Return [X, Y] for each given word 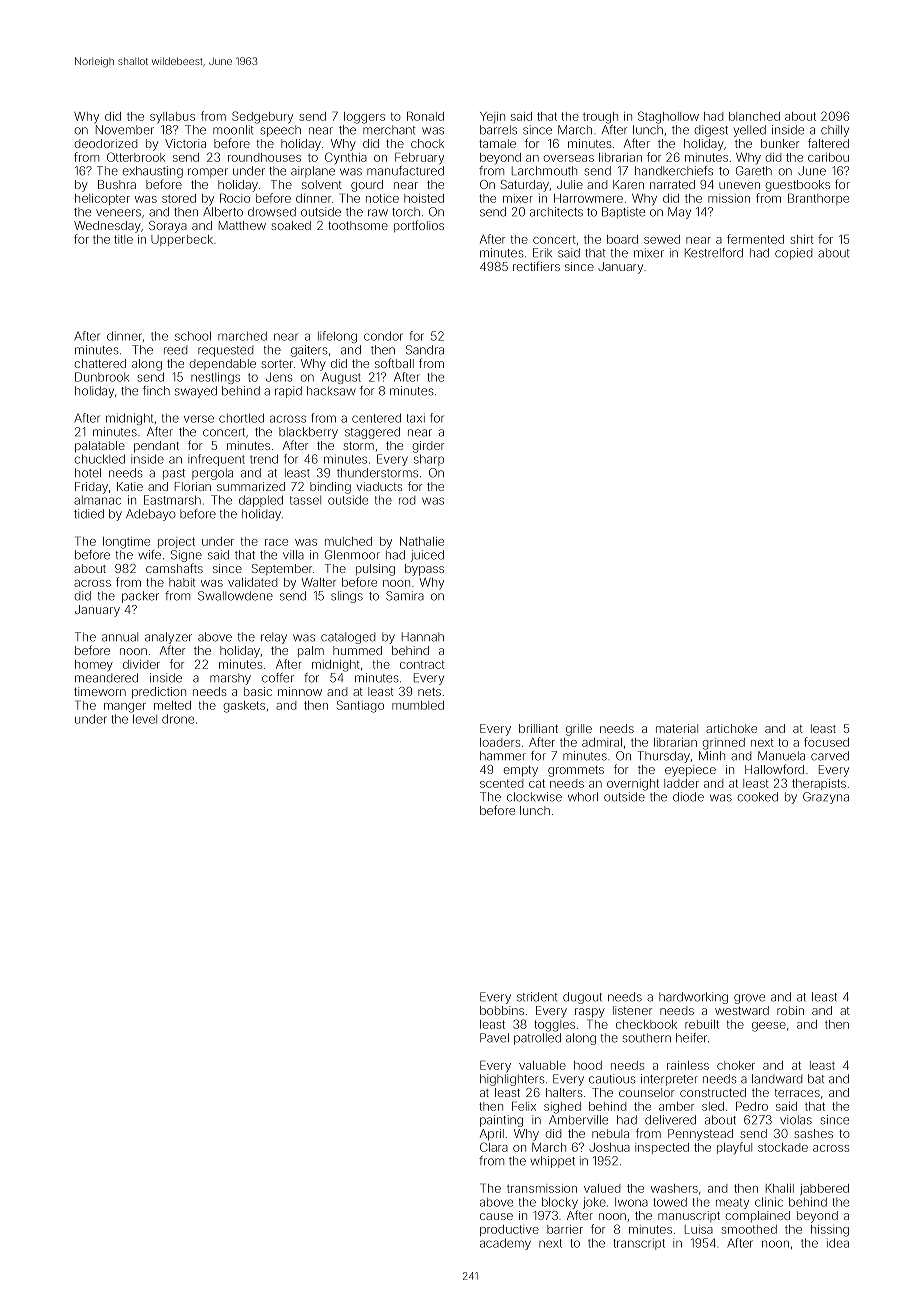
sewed [662, 239]
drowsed [272, 212]
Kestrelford [714, 253]
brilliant [538, 728]
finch [156, 391]
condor [383, 336]
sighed [562, 1108]
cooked [758, 797]
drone [178, 719]
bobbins [502, 1010]
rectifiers [536, 266]
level [145, 719]
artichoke [731, 728]
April [492, 1135]
